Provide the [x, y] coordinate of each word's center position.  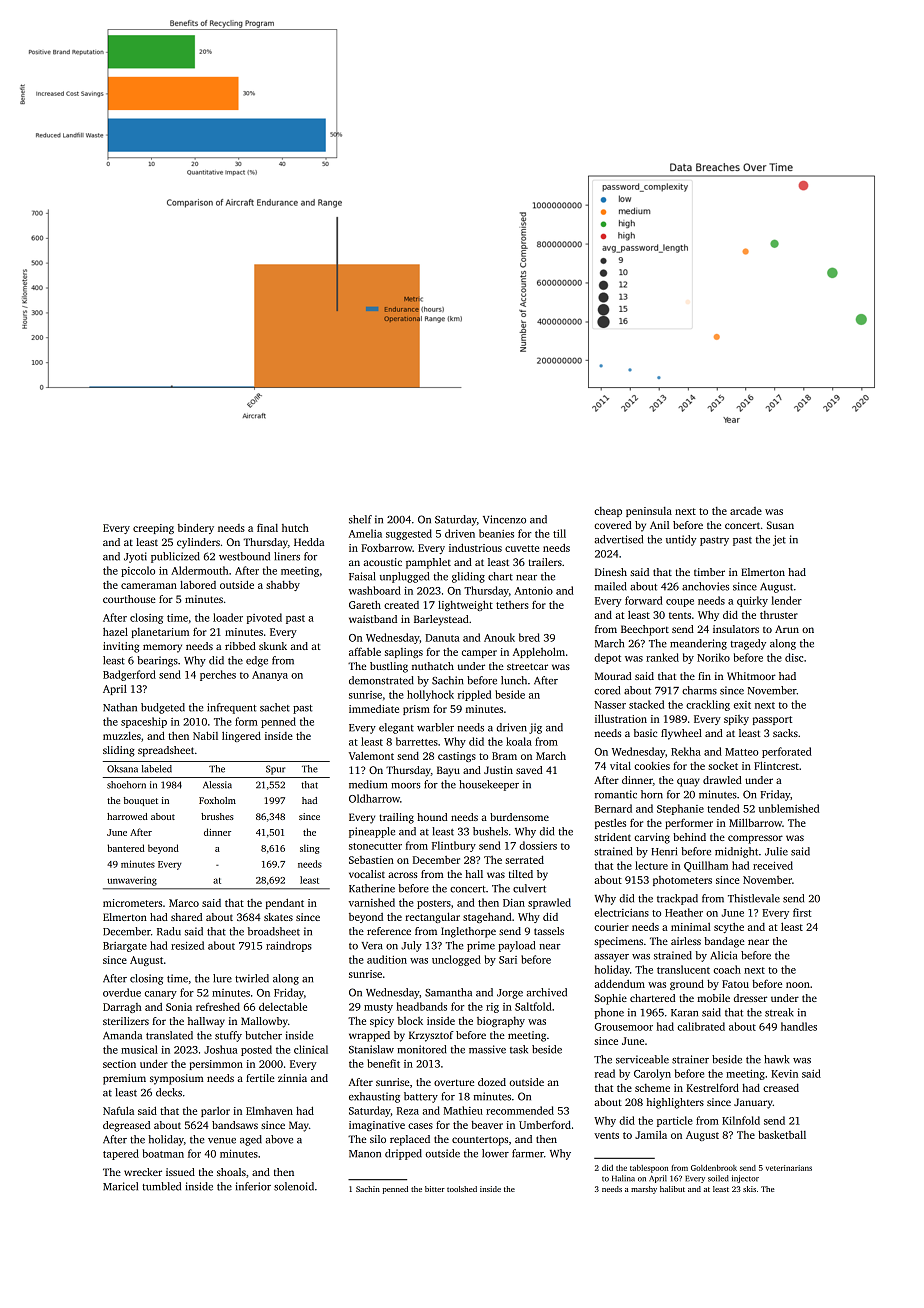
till [559, 533]
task [519, 1049]
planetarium [160, 633]
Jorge [510, 994]
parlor [215, 1112]
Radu [169, 931]
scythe [729, 928]
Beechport [645, 630]
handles [799, 1026]
